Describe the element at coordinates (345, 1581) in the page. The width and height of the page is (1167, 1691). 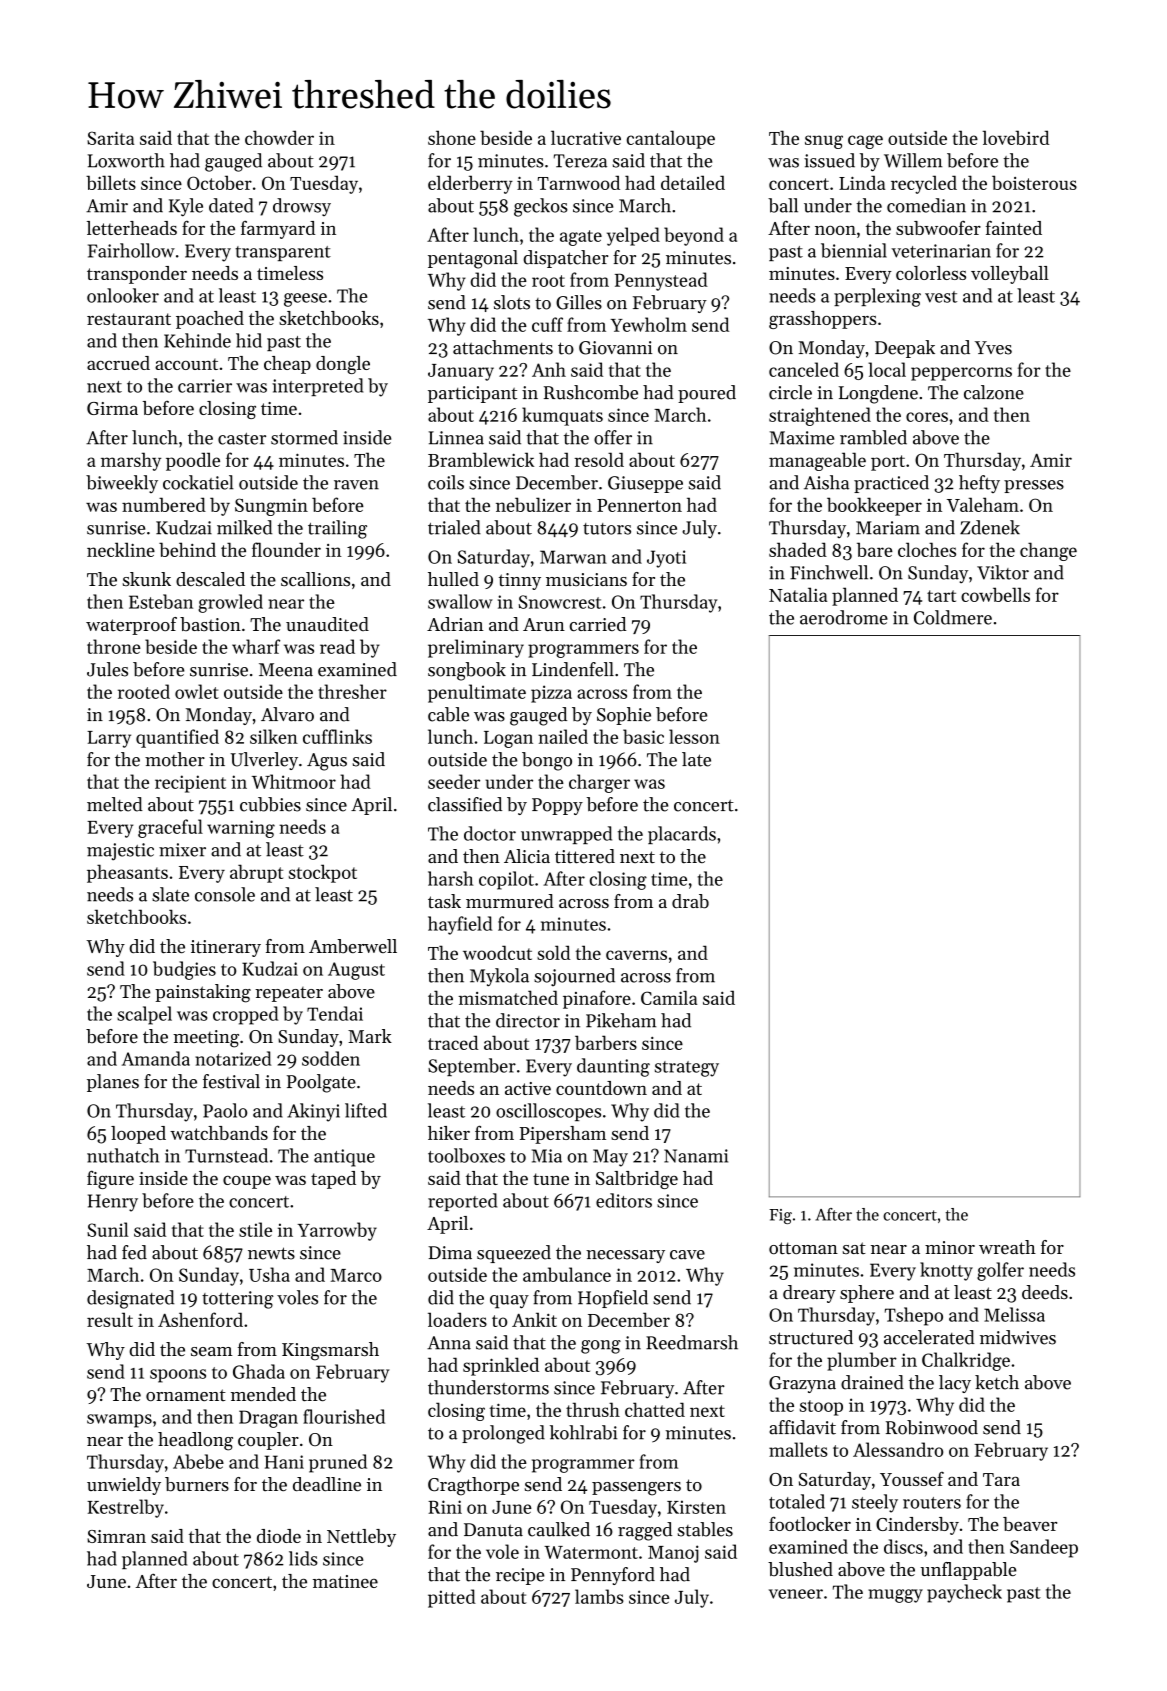
I see `matinee` at that location.
